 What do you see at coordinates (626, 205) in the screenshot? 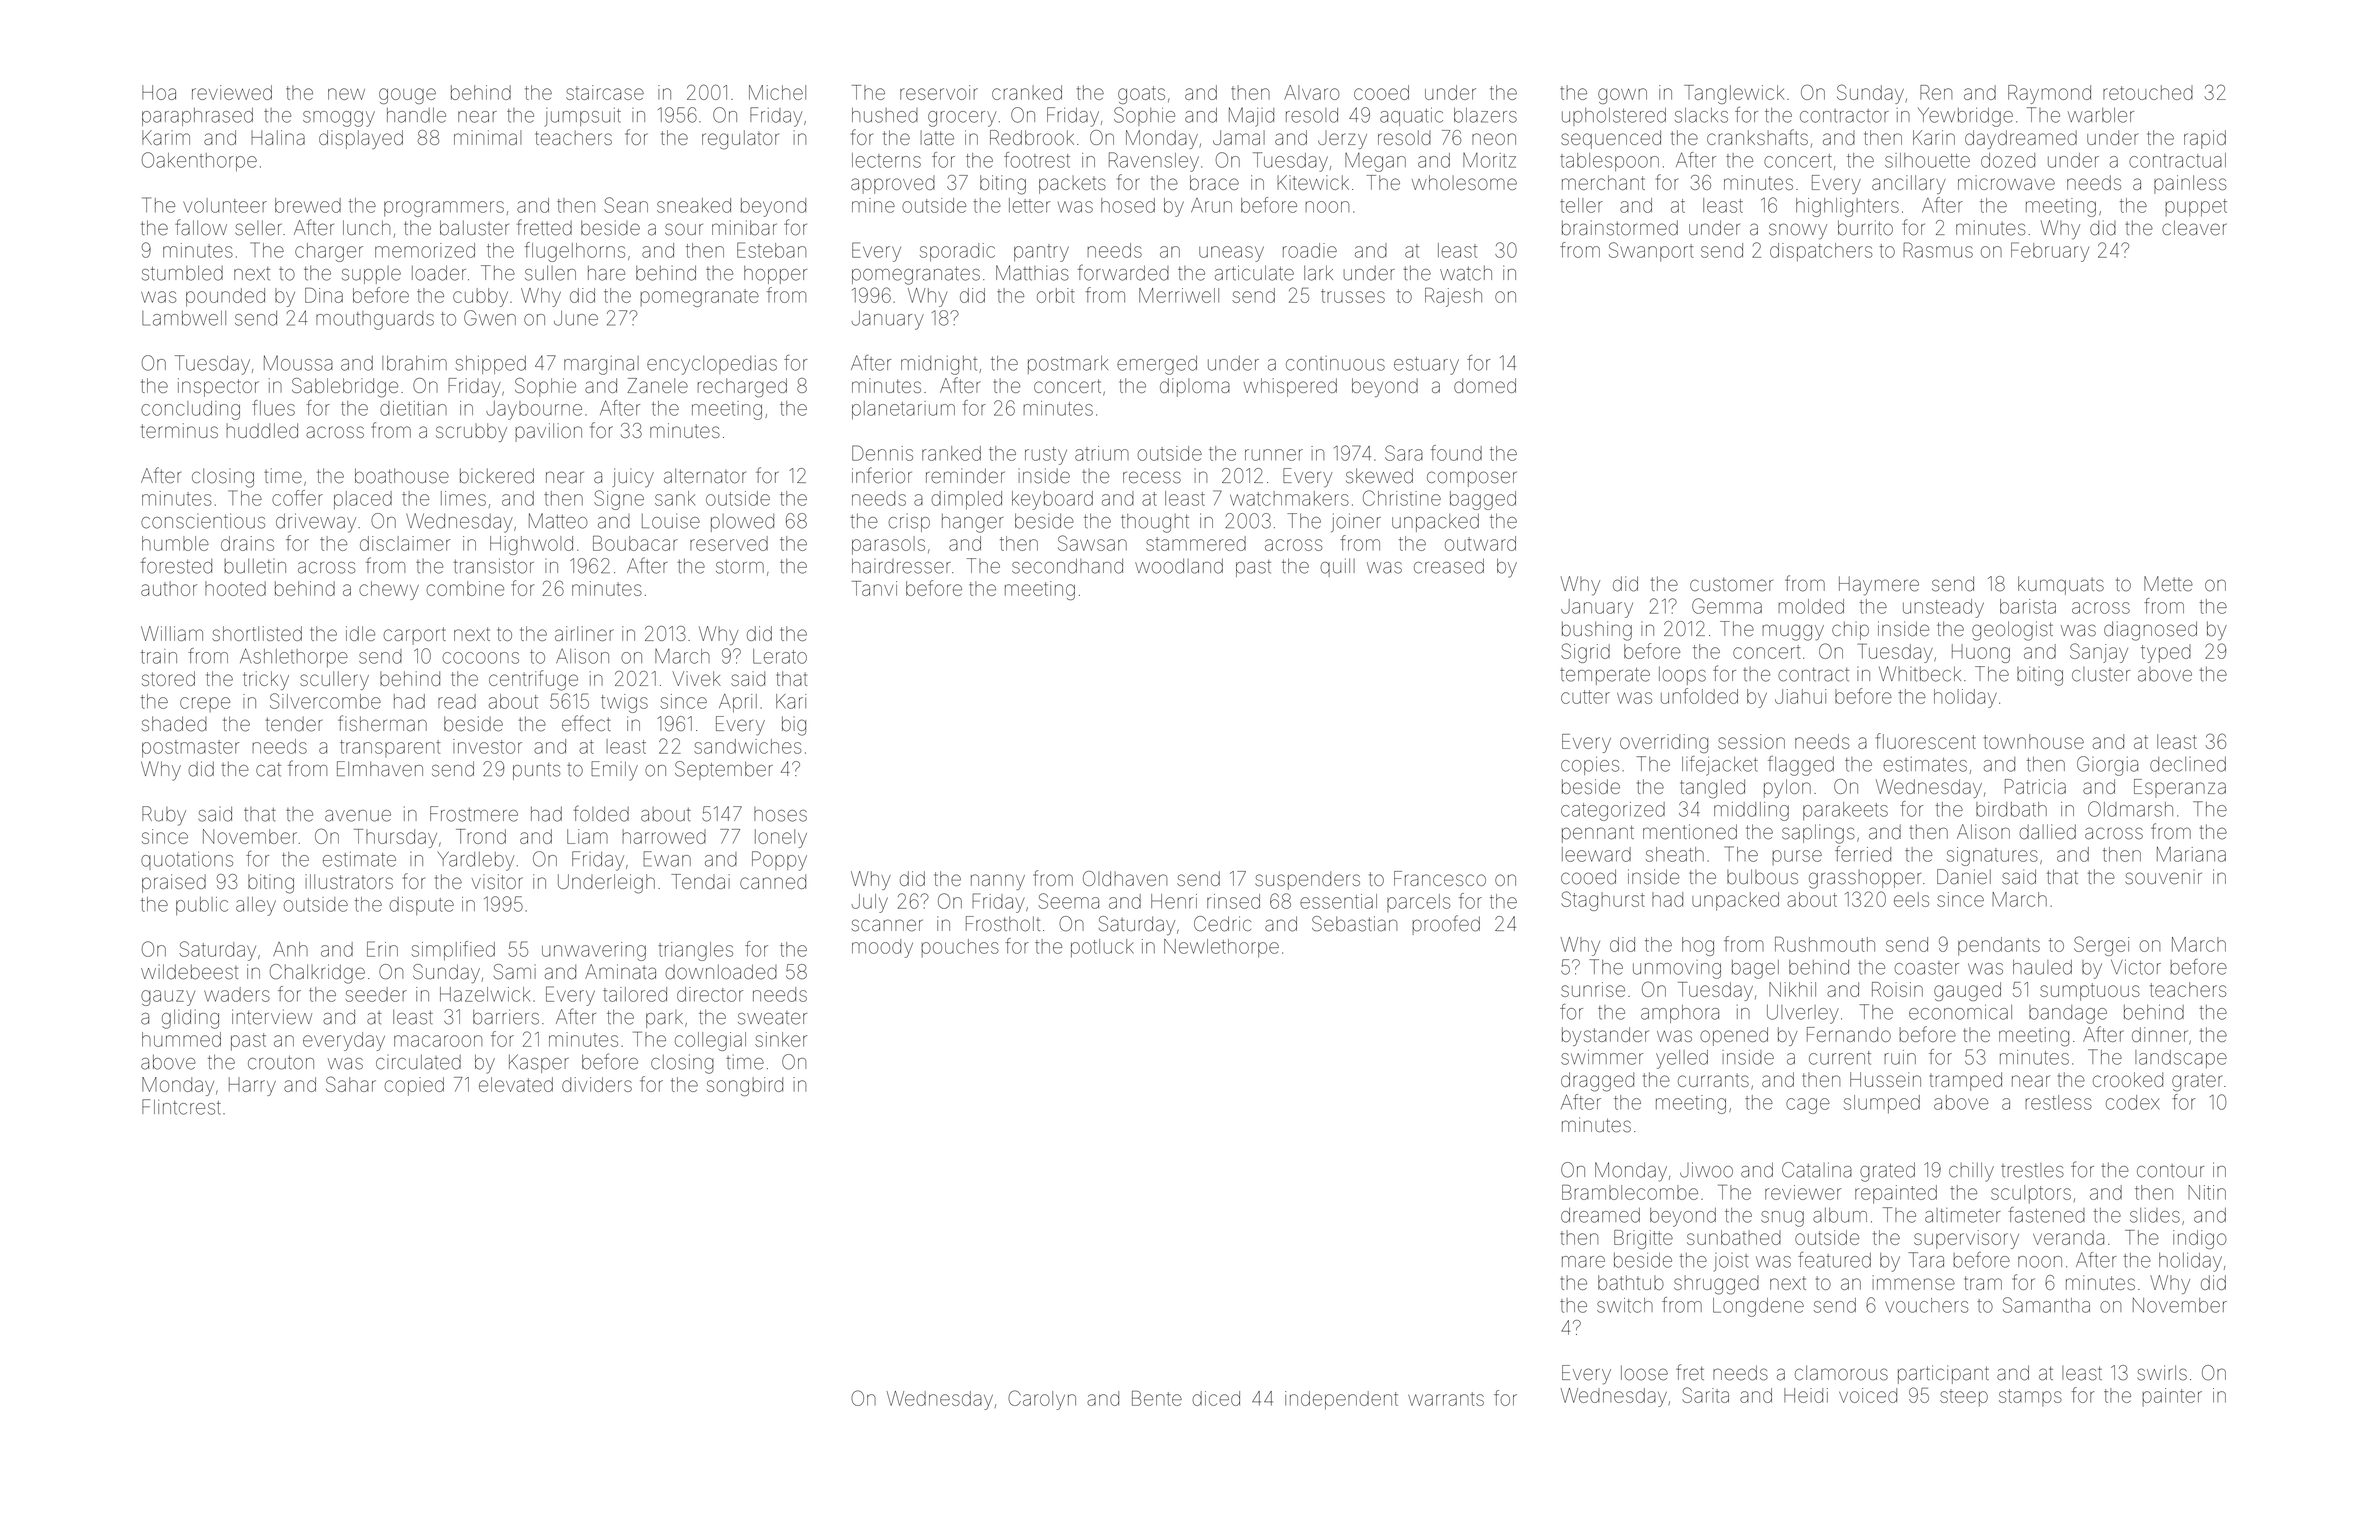
I see `Sean` at bounding box center [626, 205].
